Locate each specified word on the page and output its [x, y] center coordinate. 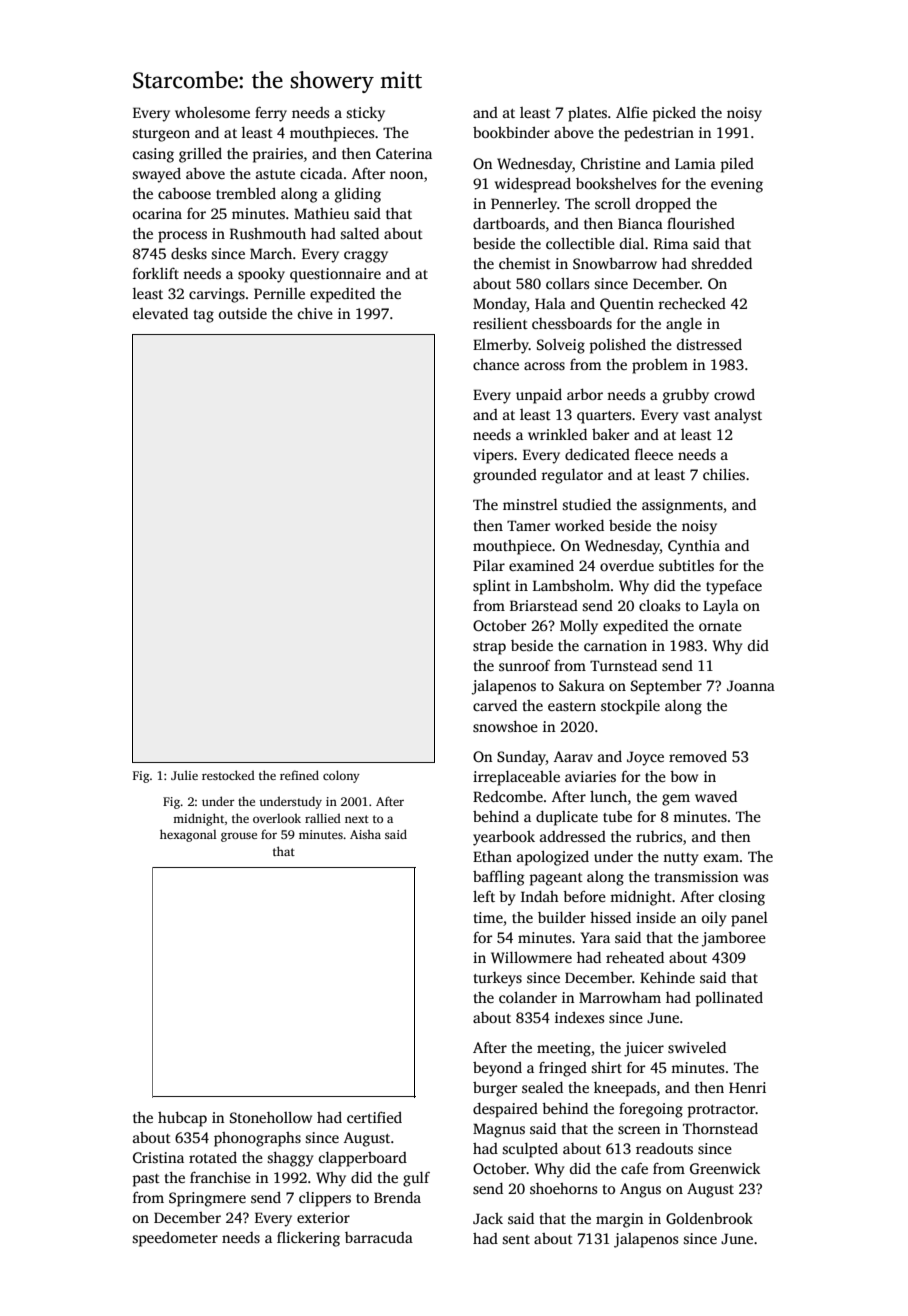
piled [737, 165]
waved [716, 796]
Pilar [489, 565]
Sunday [521, 758]
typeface [734, 587]
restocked [228, 775]
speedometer [175, 1239]
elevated [160, 313]
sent [516, 1239]
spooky [261, 275]
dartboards [509, 223]
